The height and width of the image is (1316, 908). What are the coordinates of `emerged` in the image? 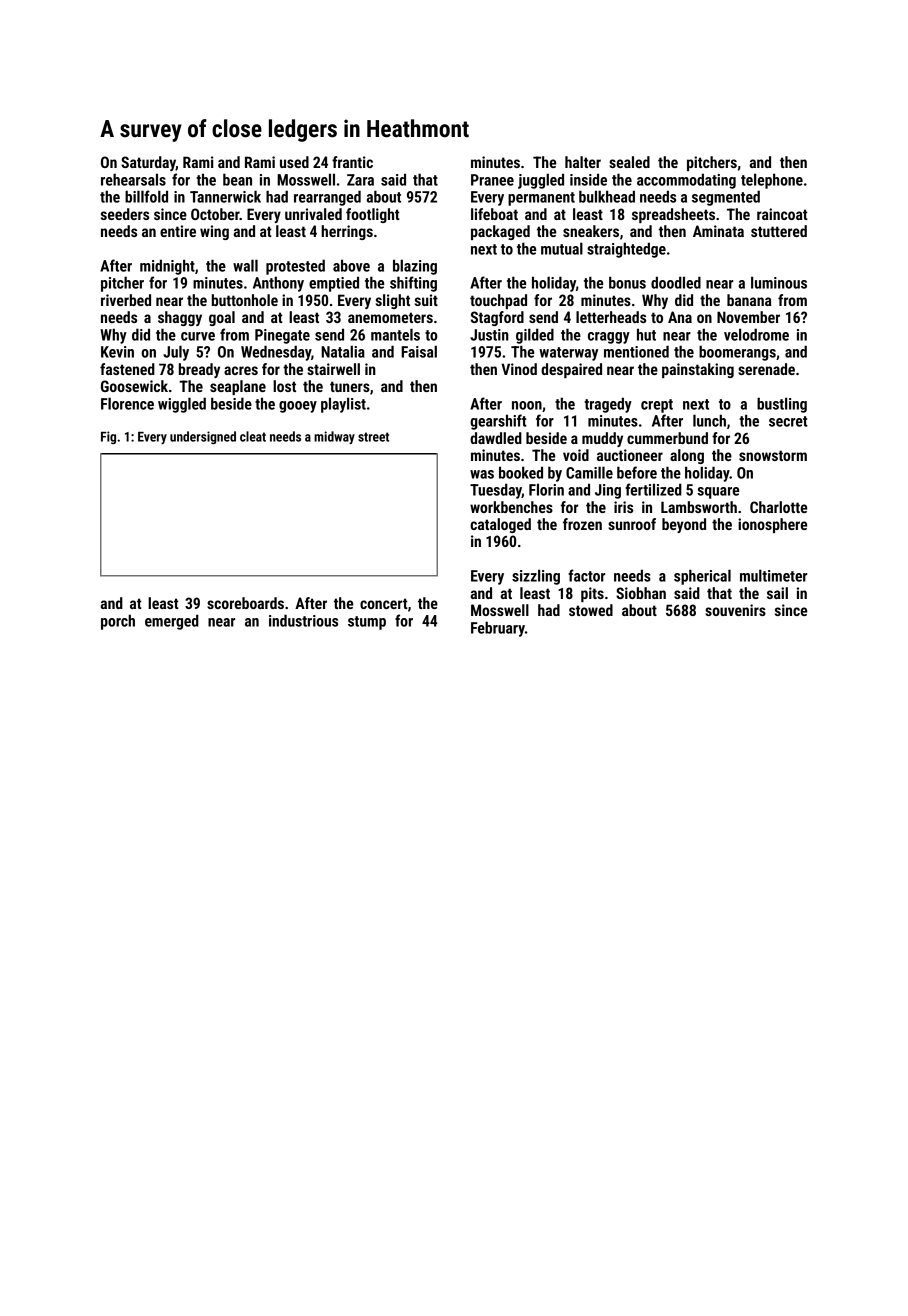 It's located at (172, 622).
